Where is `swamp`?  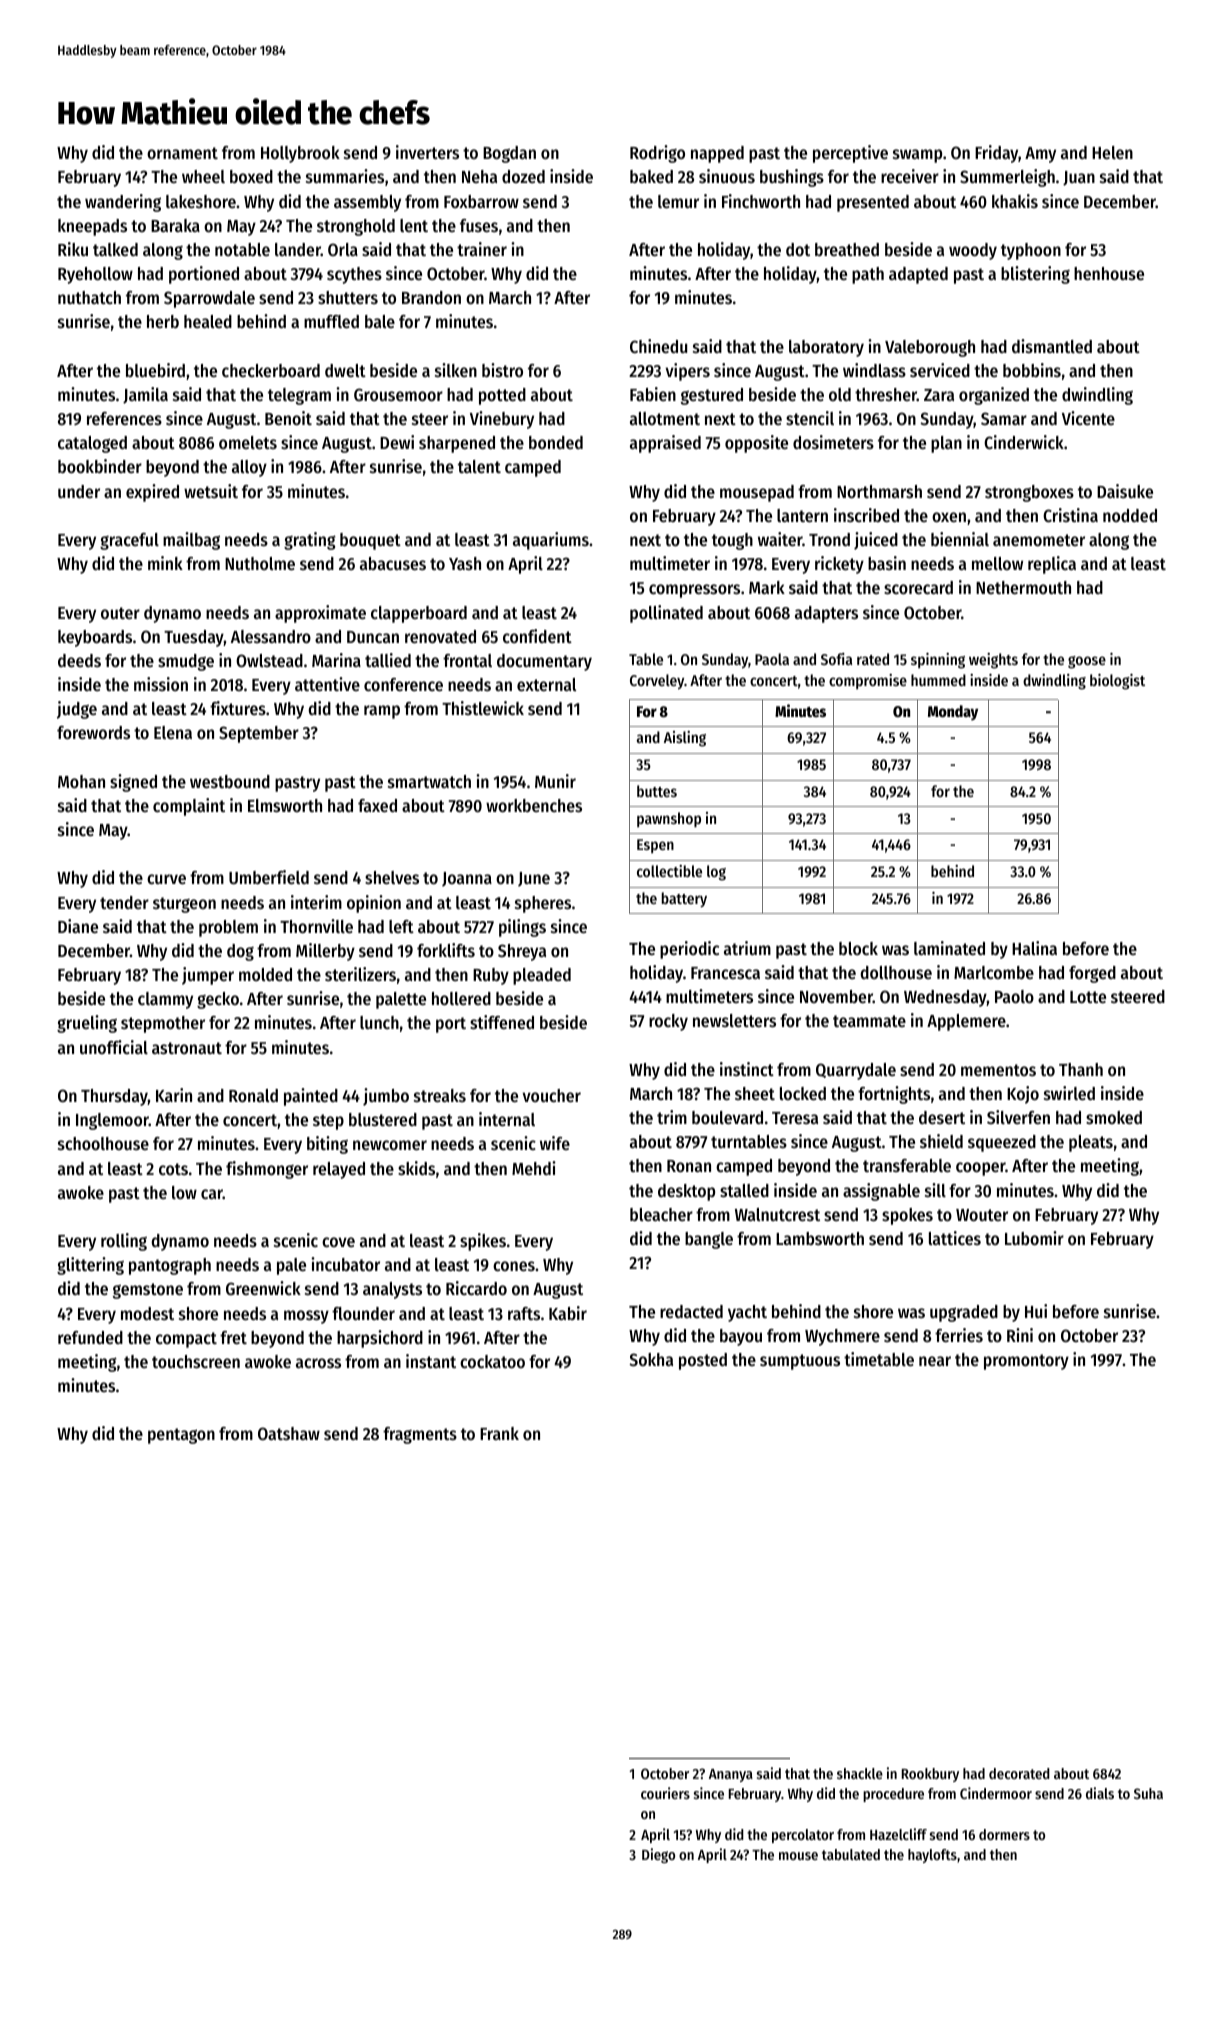 swamp is located at coordinates (917, 156).
